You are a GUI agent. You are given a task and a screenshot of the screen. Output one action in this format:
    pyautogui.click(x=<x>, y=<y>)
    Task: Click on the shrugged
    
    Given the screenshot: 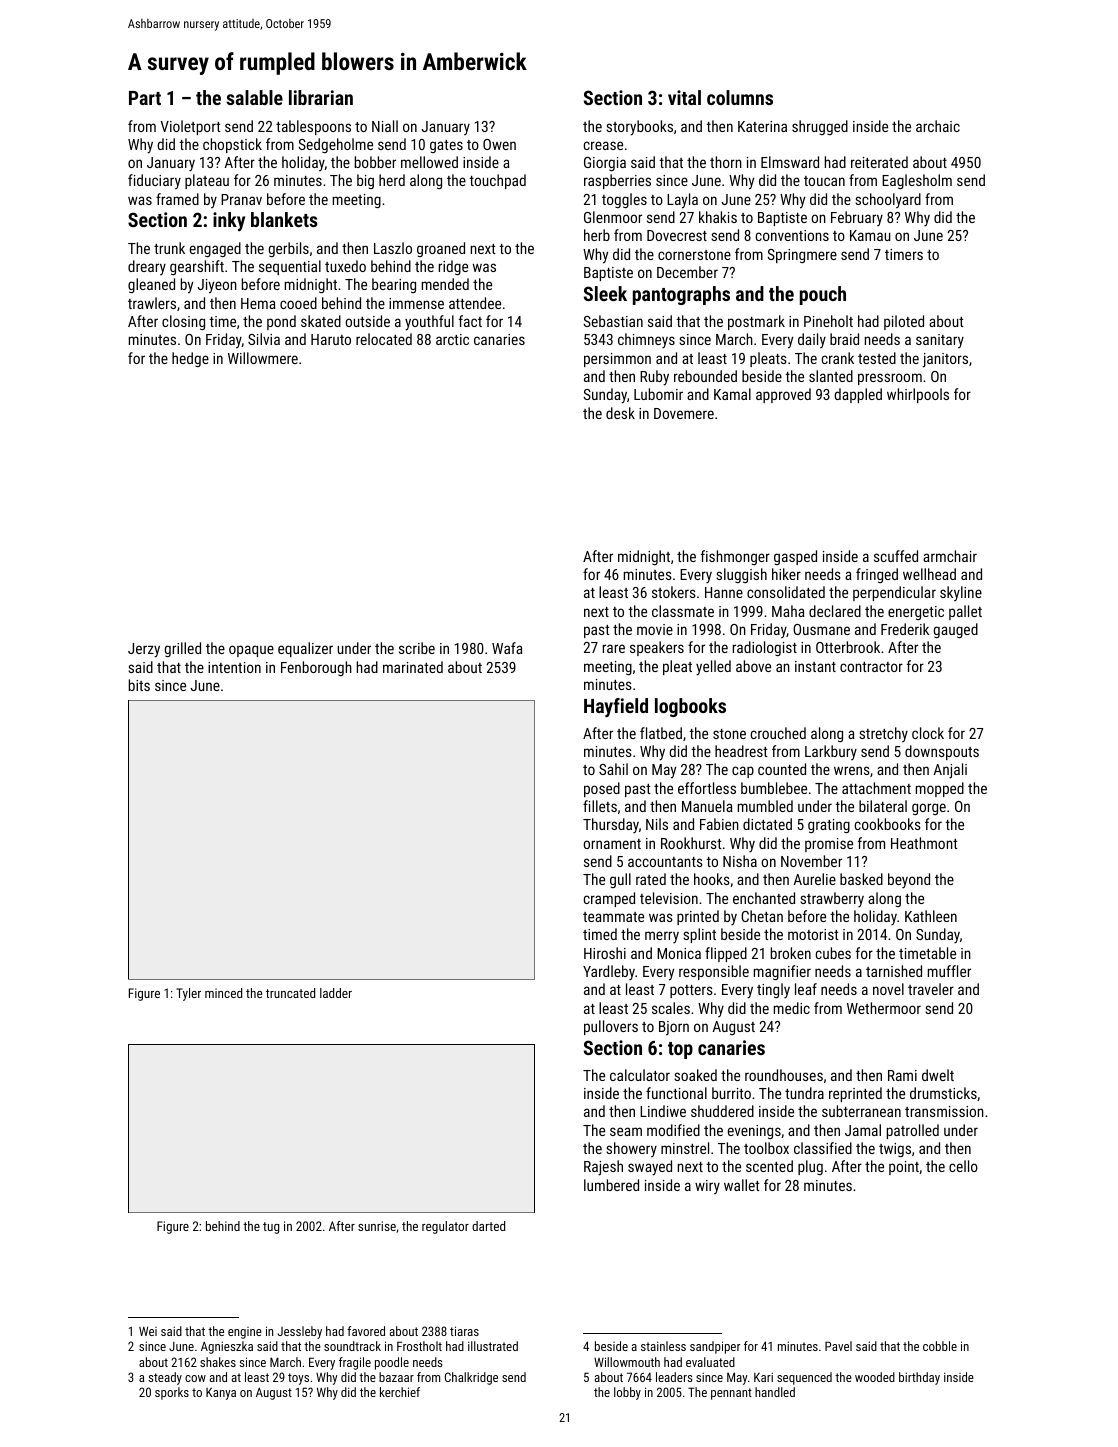 What is the action you would take?
    pyautogui.click(x=820, y=127)
